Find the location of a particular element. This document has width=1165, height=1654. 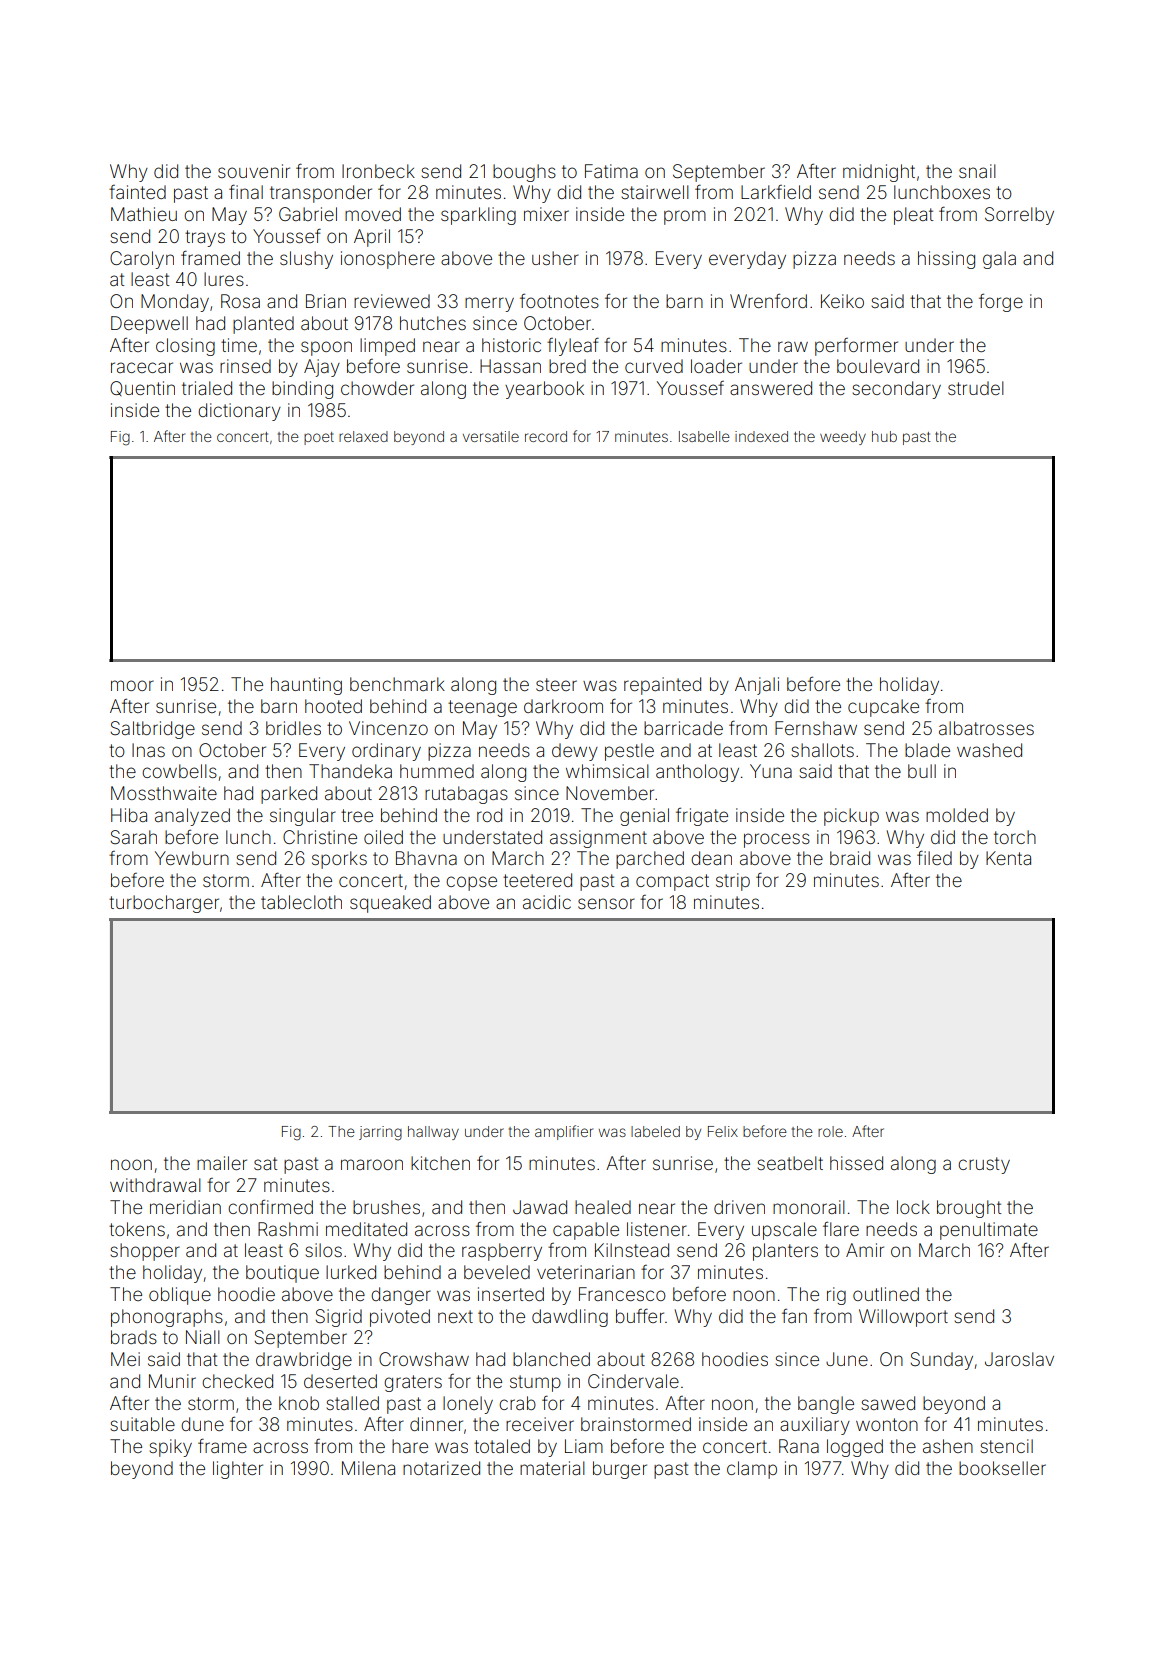

tokens is located at coordinates (137, 1229).
